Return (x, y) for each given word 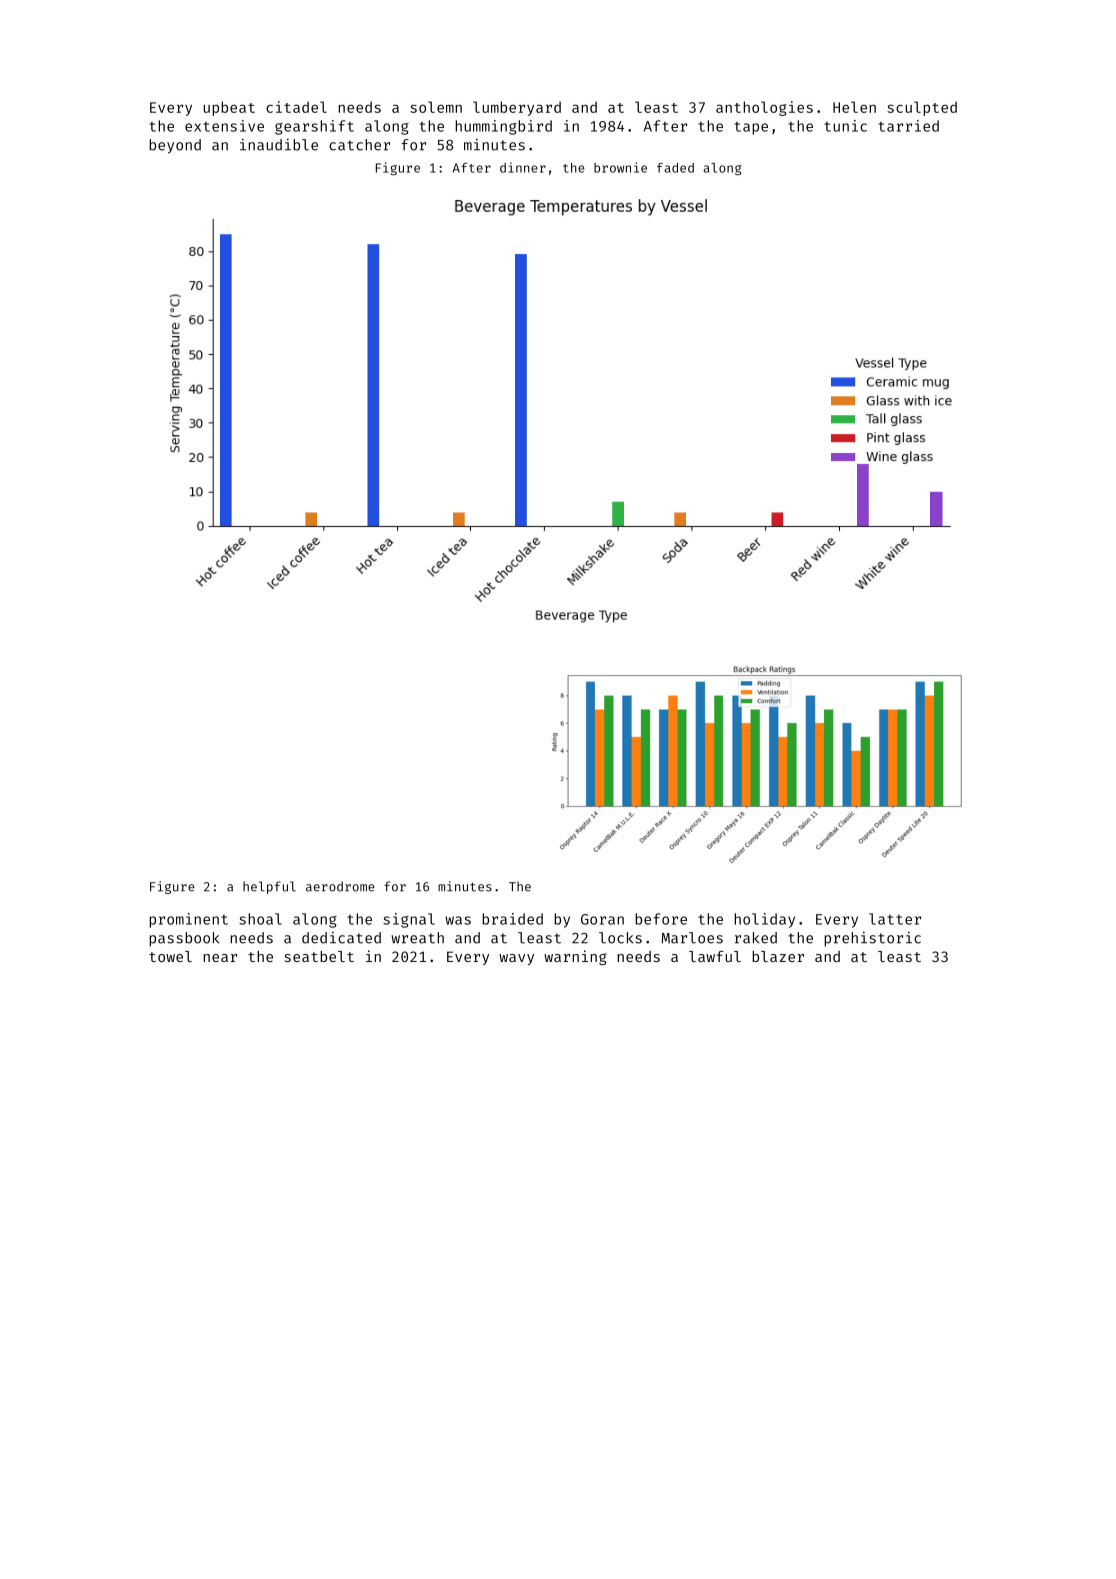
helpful (269, 887)
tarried (908, 126)
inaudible (279, 145)
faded (675, 168)
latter (895, 919)
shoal (260, 919)
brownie (620, 167)
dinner (523, 167)
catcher (359, 145)
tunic (845, 126)
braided (512, 919)
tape (751, 128)
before (661, 919)
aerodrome (340, 886)
